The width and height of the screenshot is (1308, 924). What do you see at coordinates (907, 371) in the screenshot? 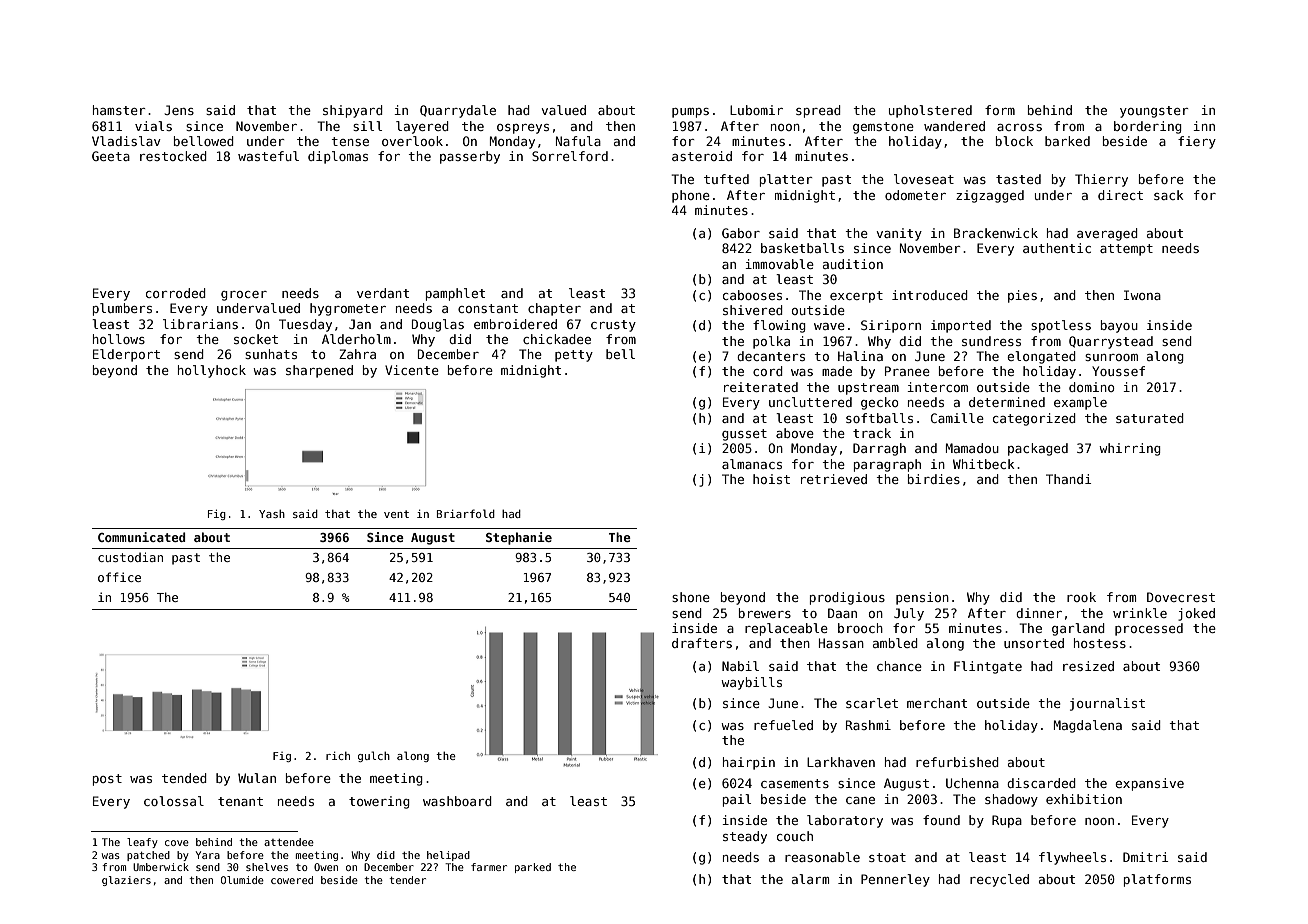
I see `Pranee` at bounding box center [907, 371].
